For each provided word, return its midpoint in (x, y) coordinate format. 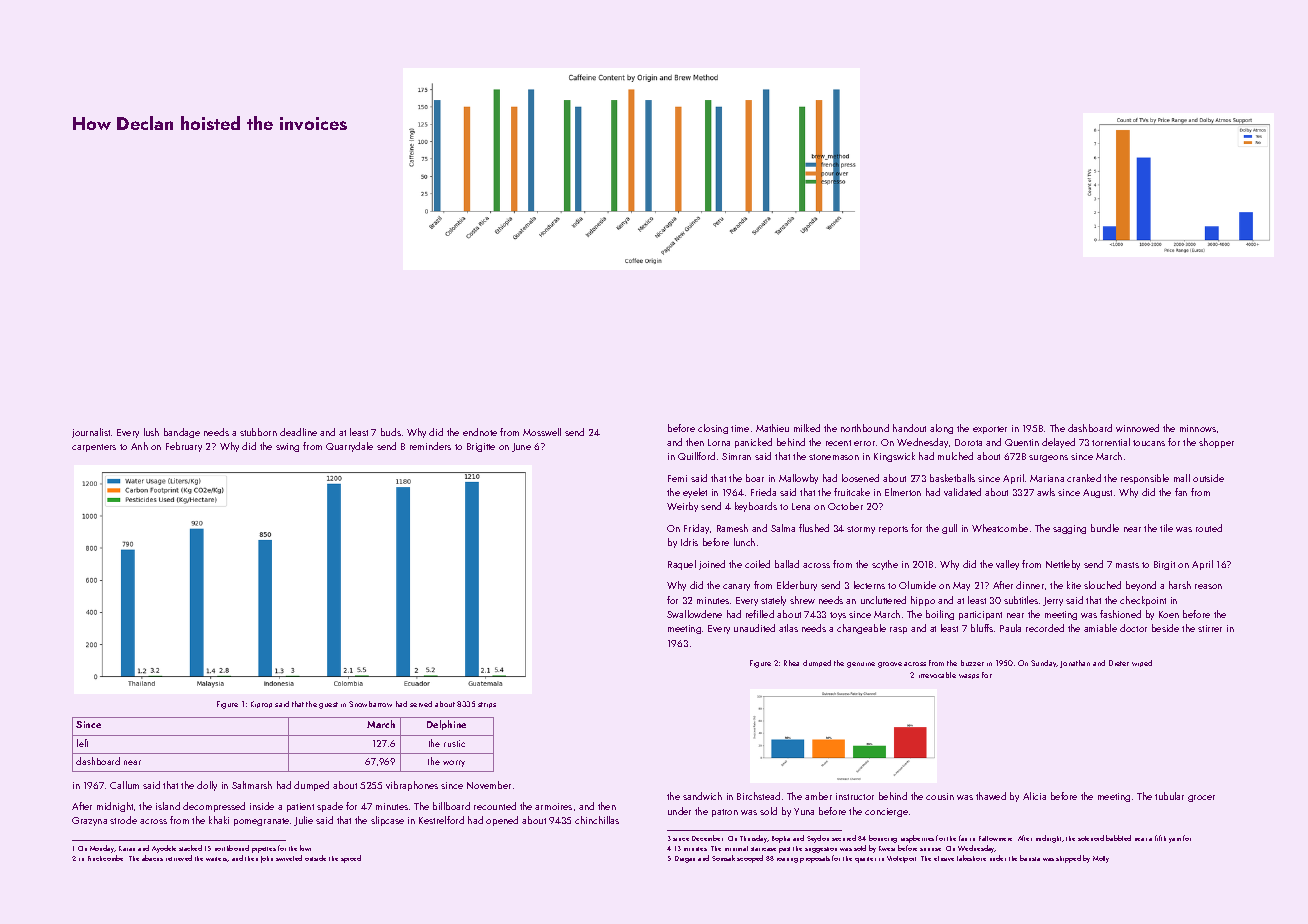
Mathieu (772, 428)
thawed (991, 796)
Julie (303, 821)
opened (502, 821)
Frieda (763, 492)
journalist (91, 433)
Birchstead (758, 796)
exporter (990, 430)
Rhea (791, 663)
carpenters (94, 448)
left (82, 743)
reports (893, 530)
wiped (1142, 663)
